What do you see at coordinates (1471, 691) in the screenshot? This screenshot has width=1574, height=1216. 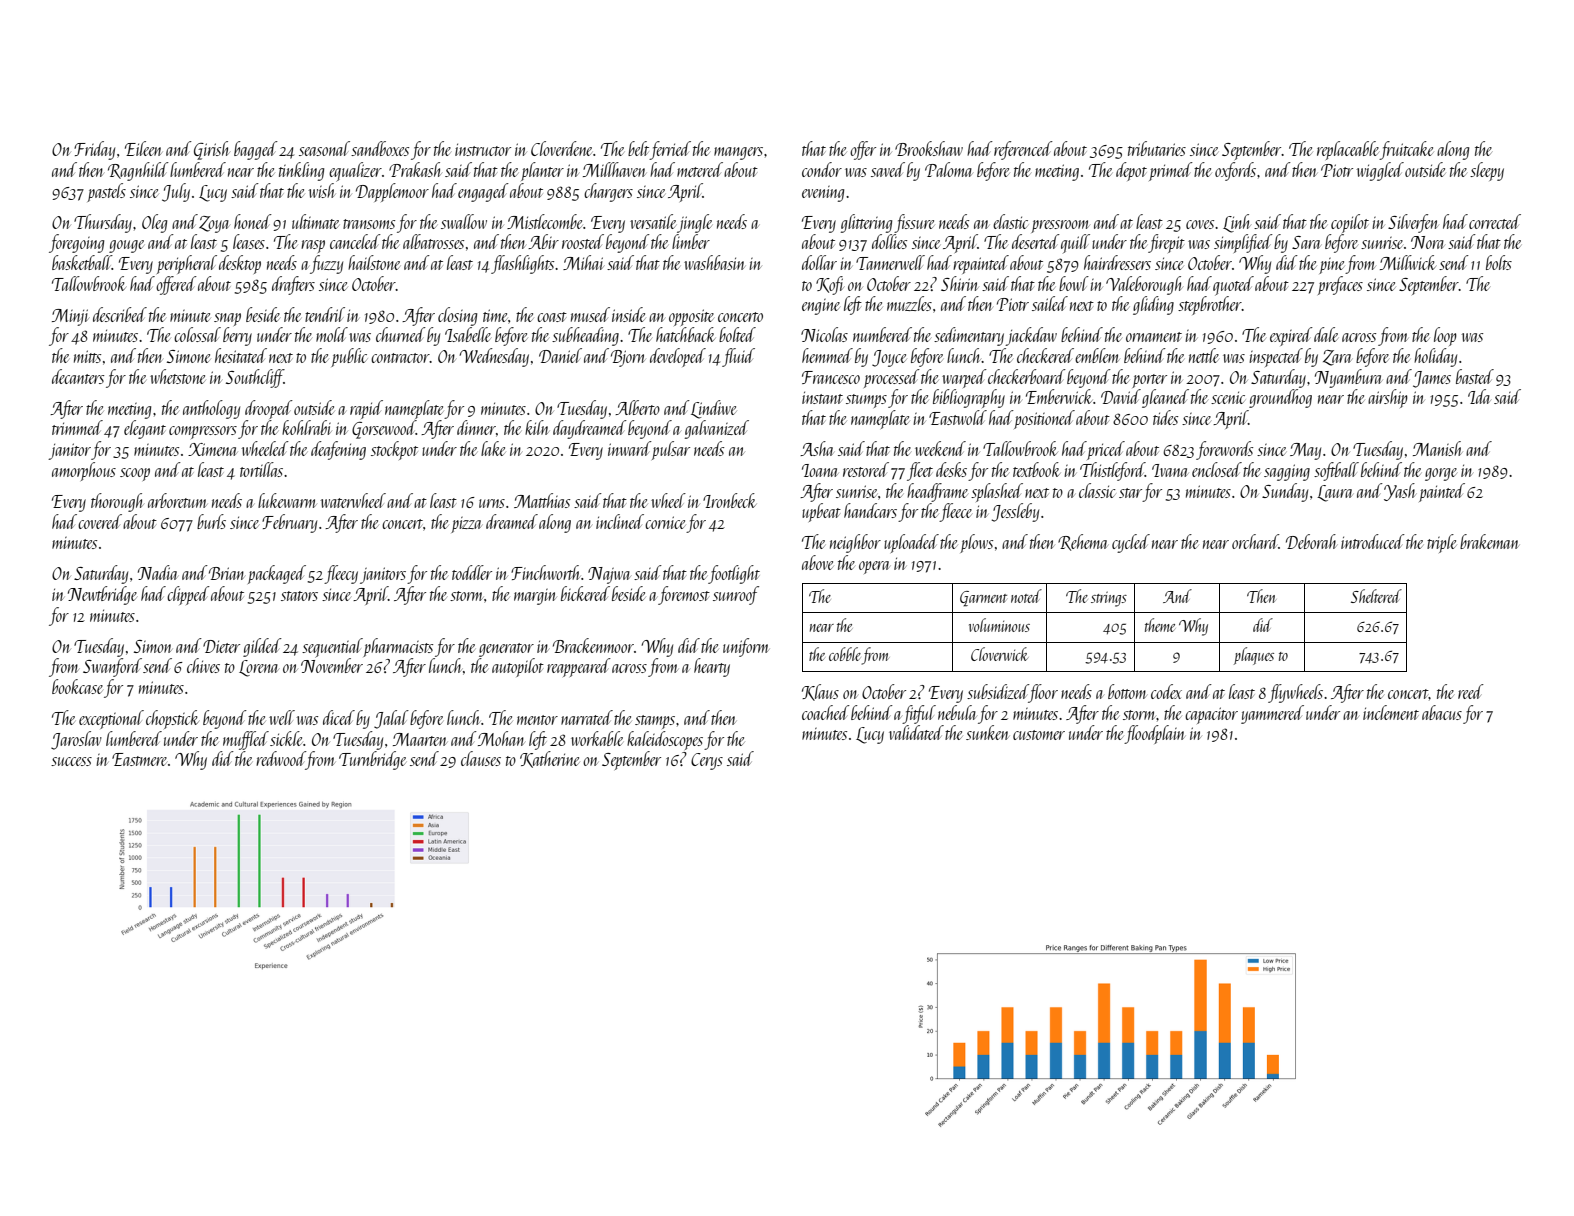 I see `reed` at bounding box center [1471, 691].
